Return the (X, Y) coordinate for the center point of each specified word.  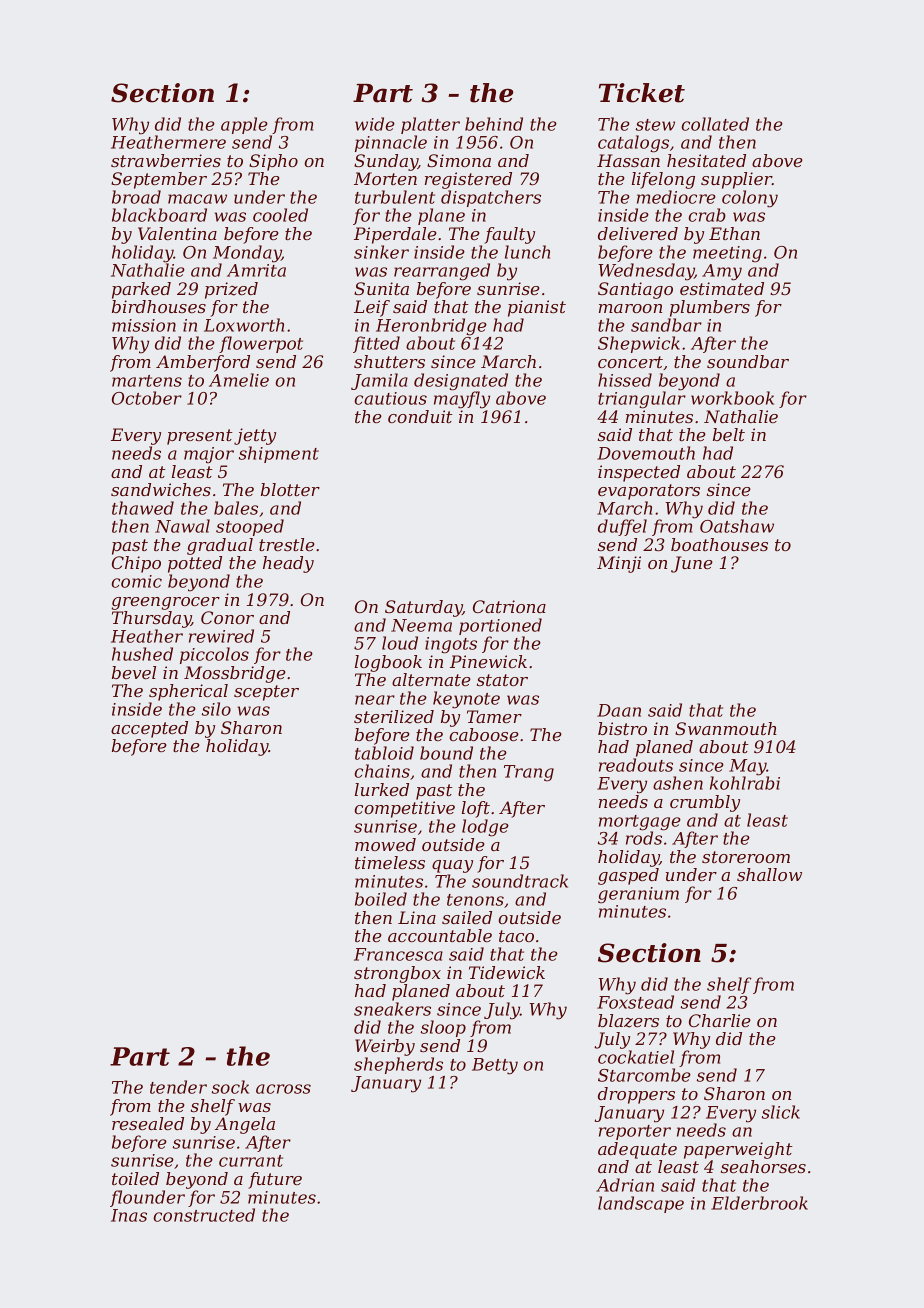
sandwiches (161, 489)
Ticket (642, 93)
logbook (388, 663)
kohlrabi (745, 783)
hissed (625, 380)
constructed (204, 1215)
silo (216, 709)
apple (244, 125)
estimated (722, 288)
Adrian (625, 1185)
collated (715, 124)
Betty (495, 1066)
